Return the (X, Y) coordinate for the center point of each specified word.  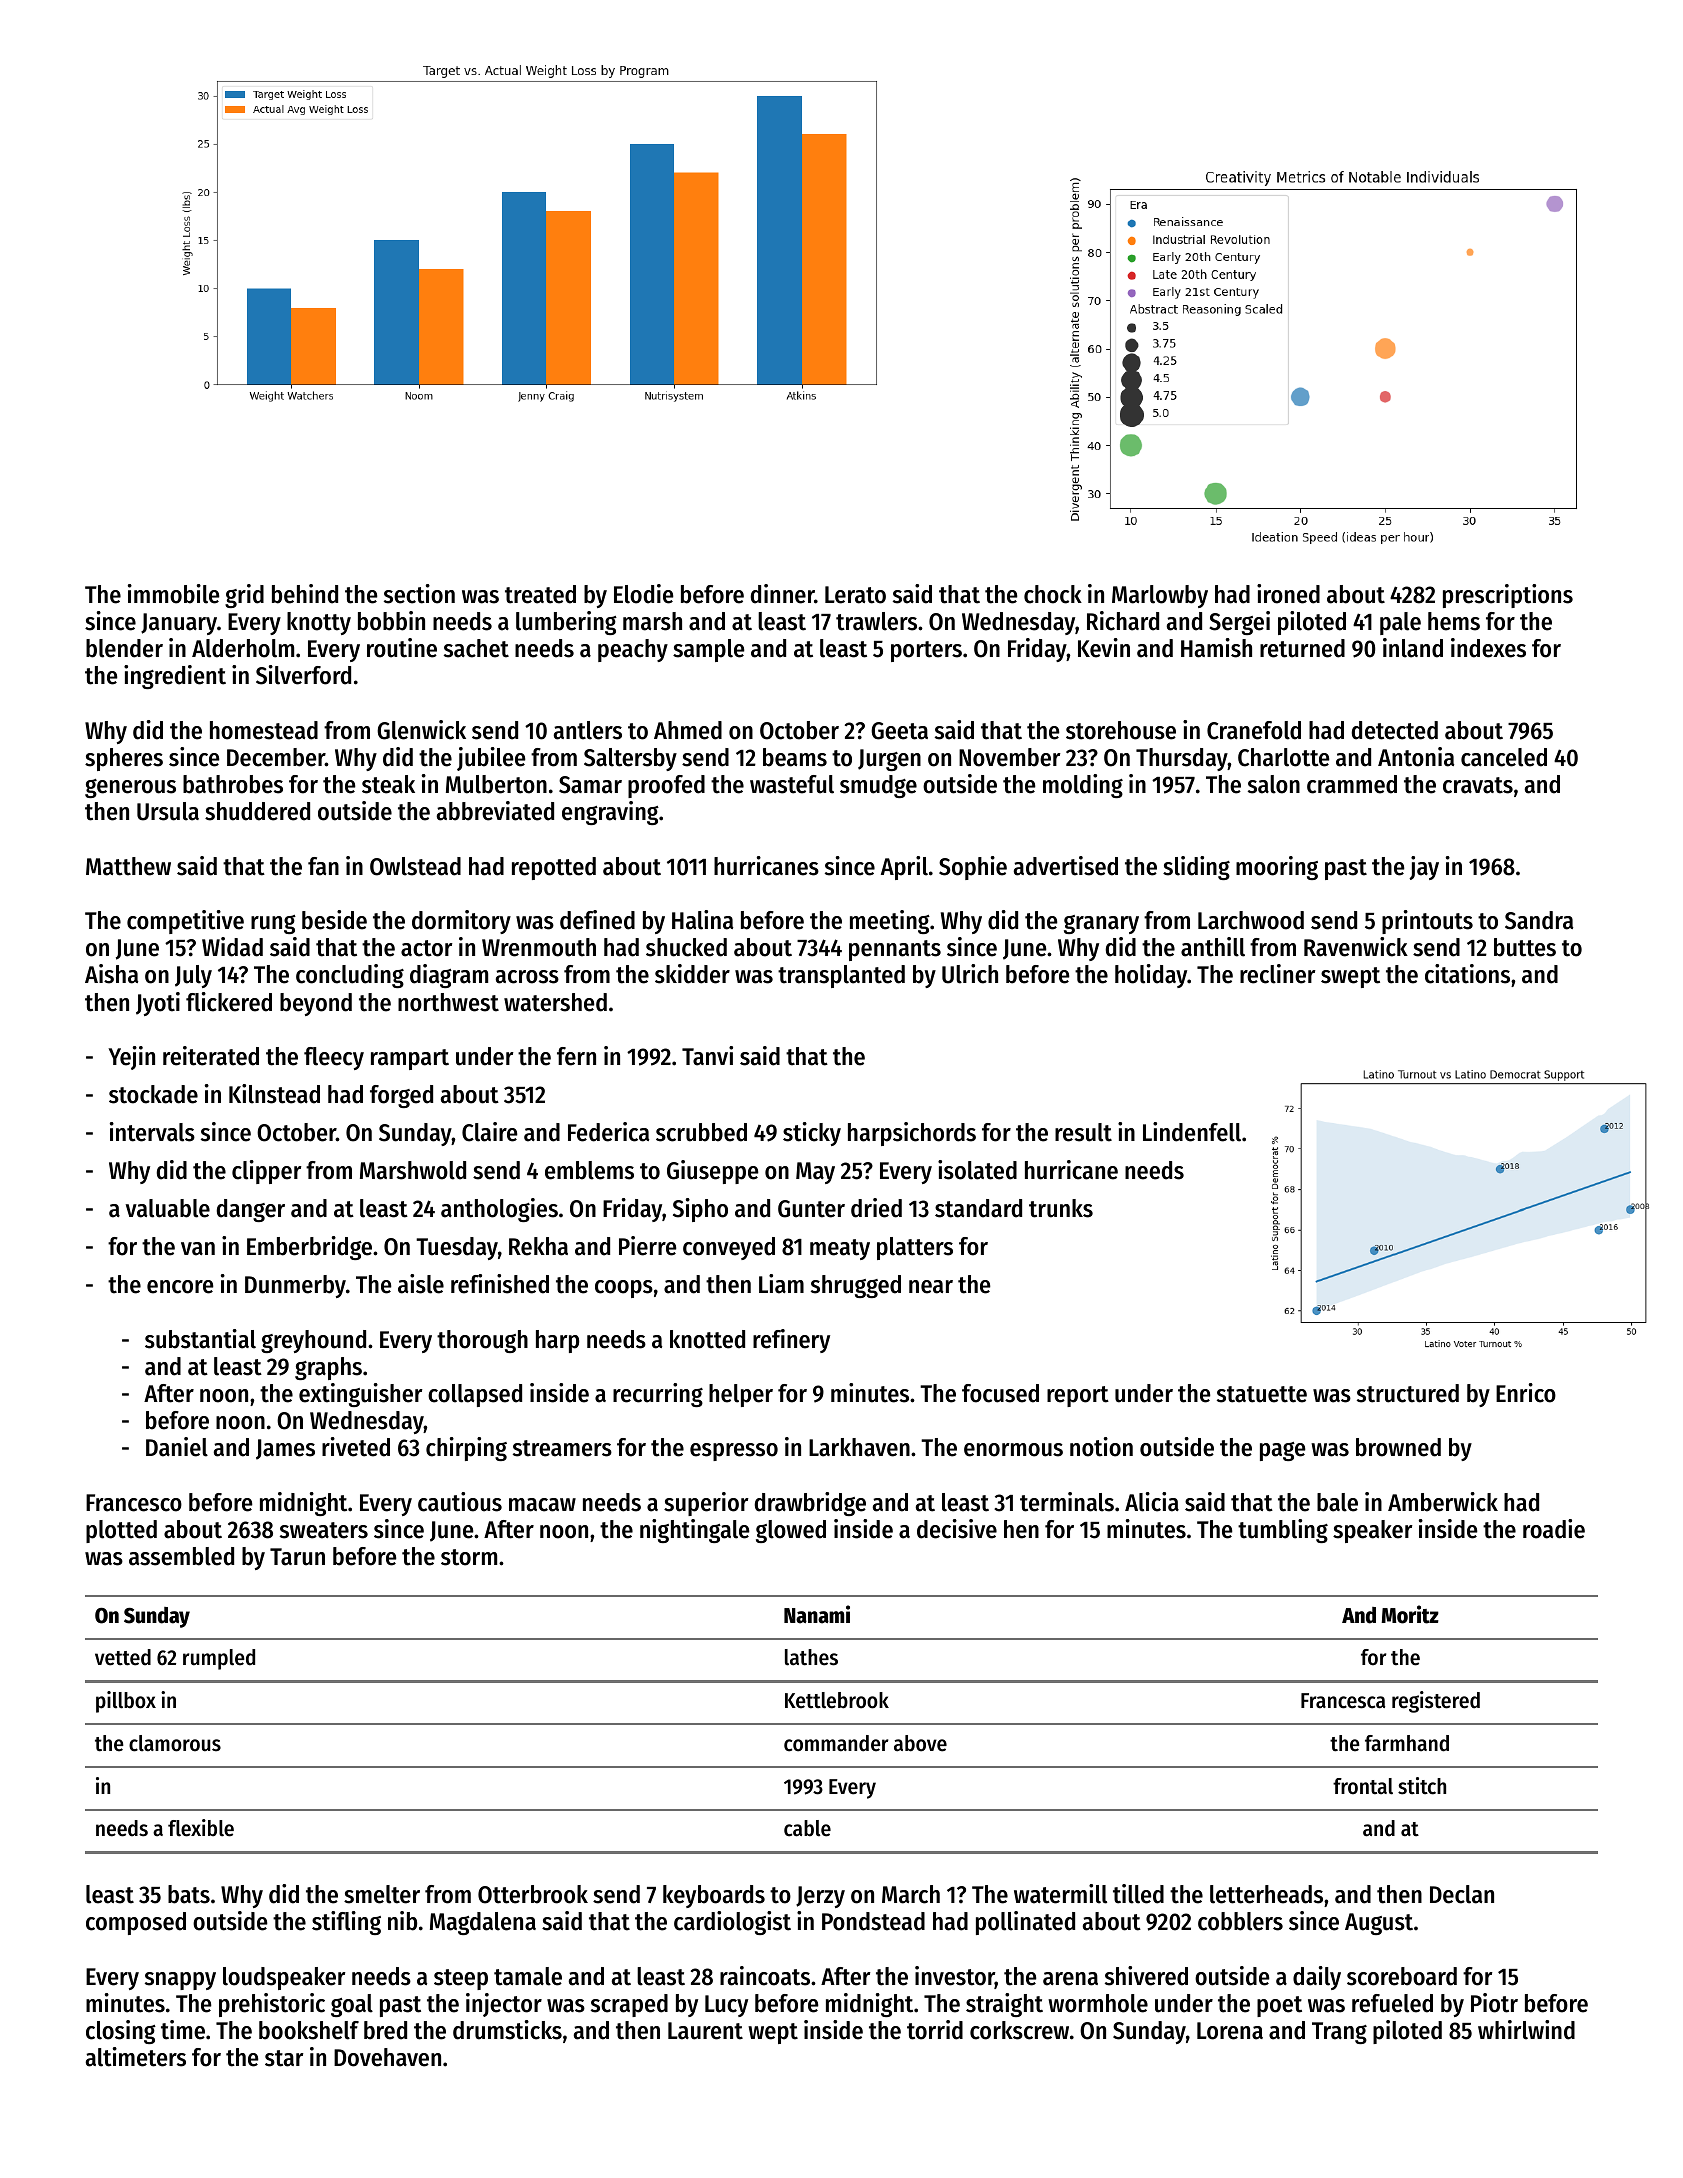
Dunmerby (295, 1286)
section (419, 594)
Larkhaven (859, 1447)
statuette (1262, 1394)
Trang (1339, 2033)
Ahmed (688, 730)
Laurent (705, 2031)
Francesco (134, 1503)
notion (1101, 1447)
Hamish (1216, 648)
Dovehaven (387, 2057)
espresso (734, 1452)
